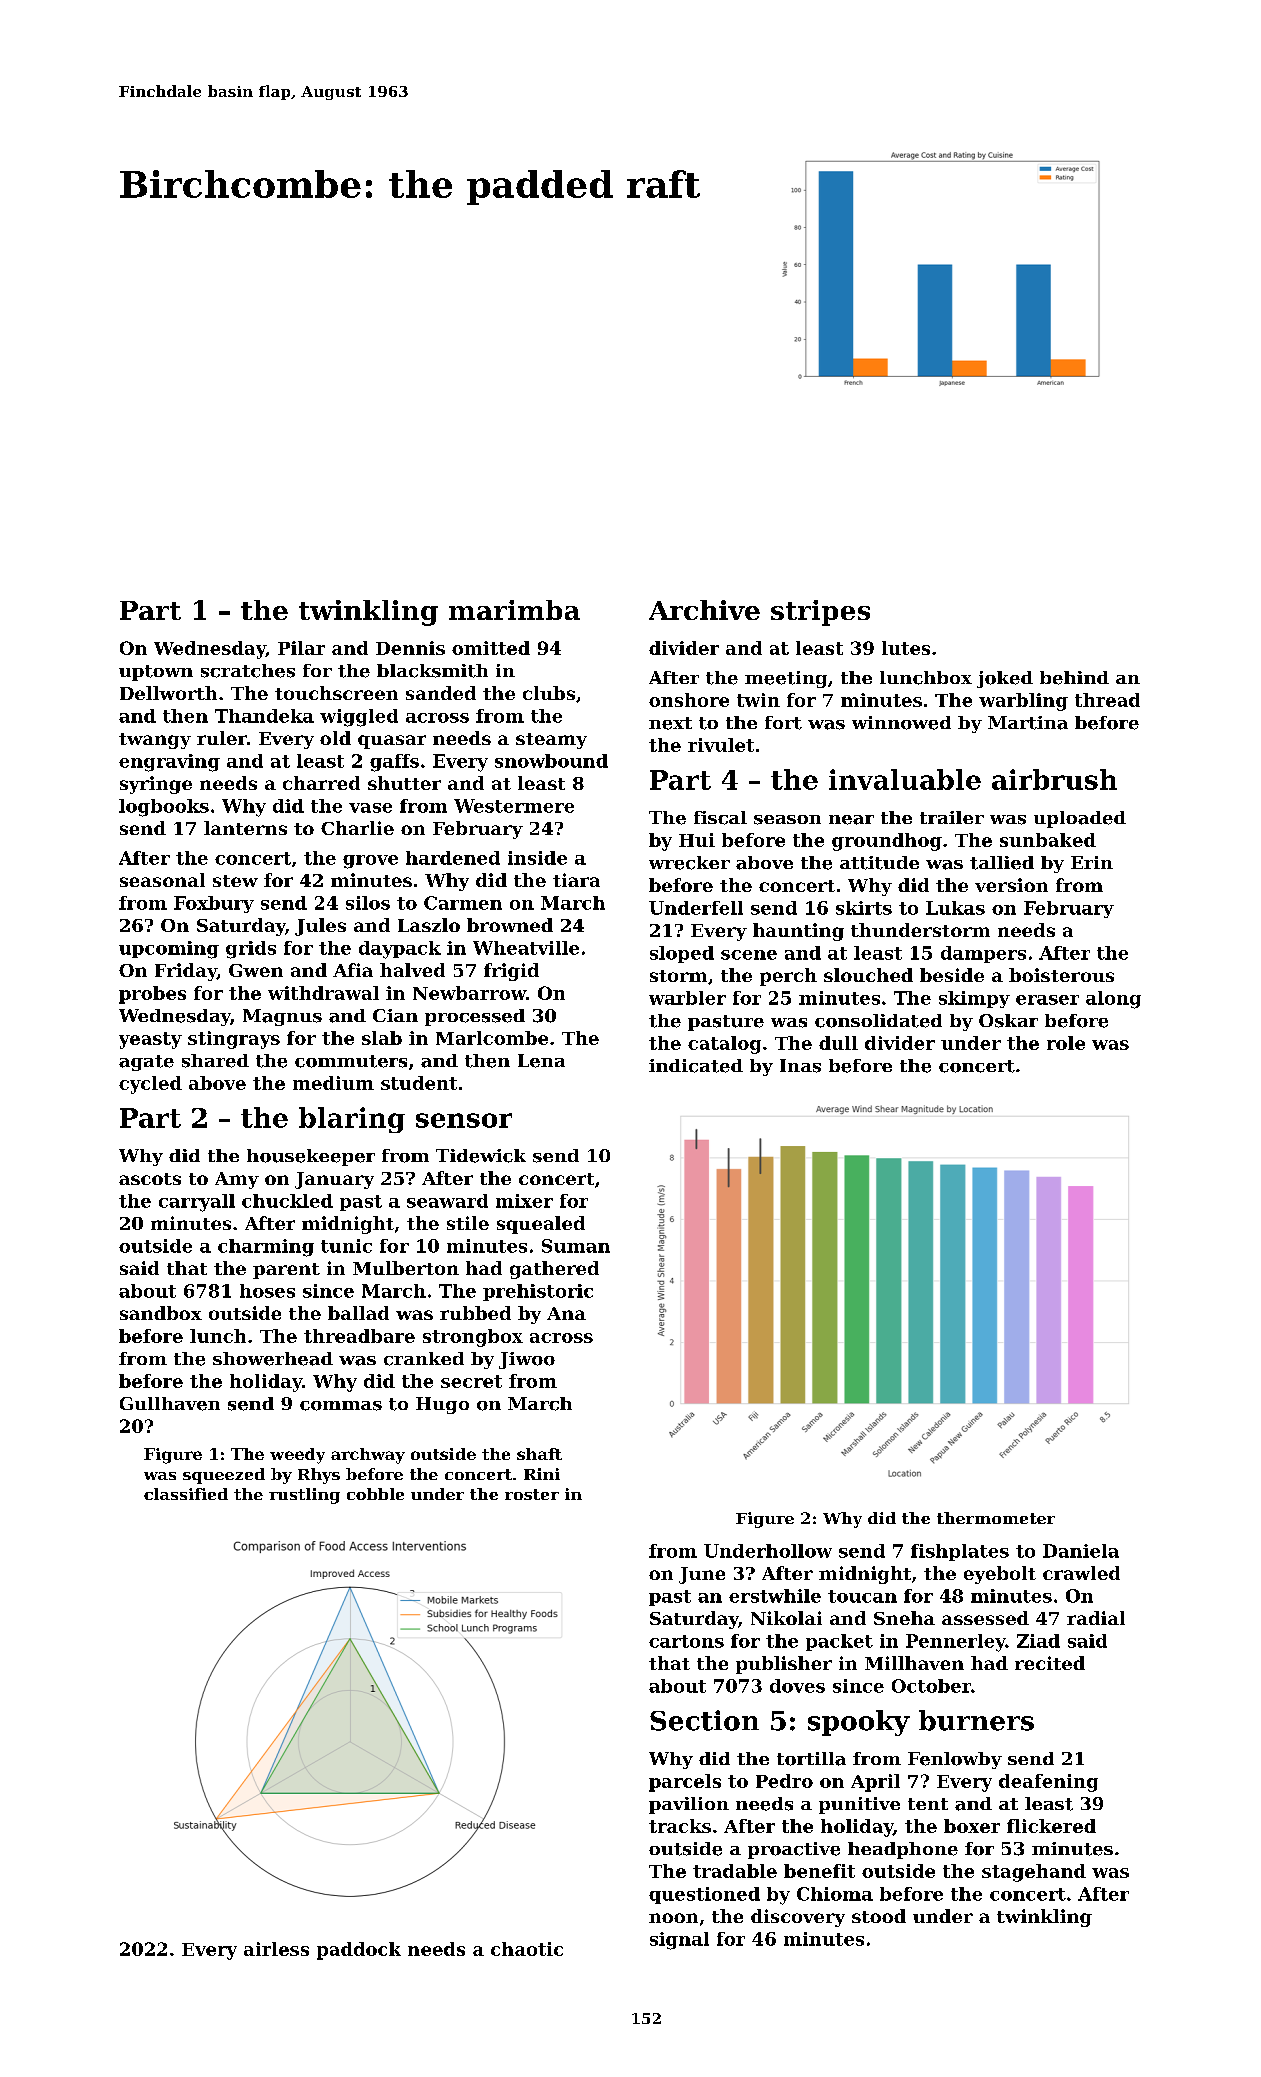 The image size is (1261, 2077). I want to click on Martina, so click(1028, 723).
